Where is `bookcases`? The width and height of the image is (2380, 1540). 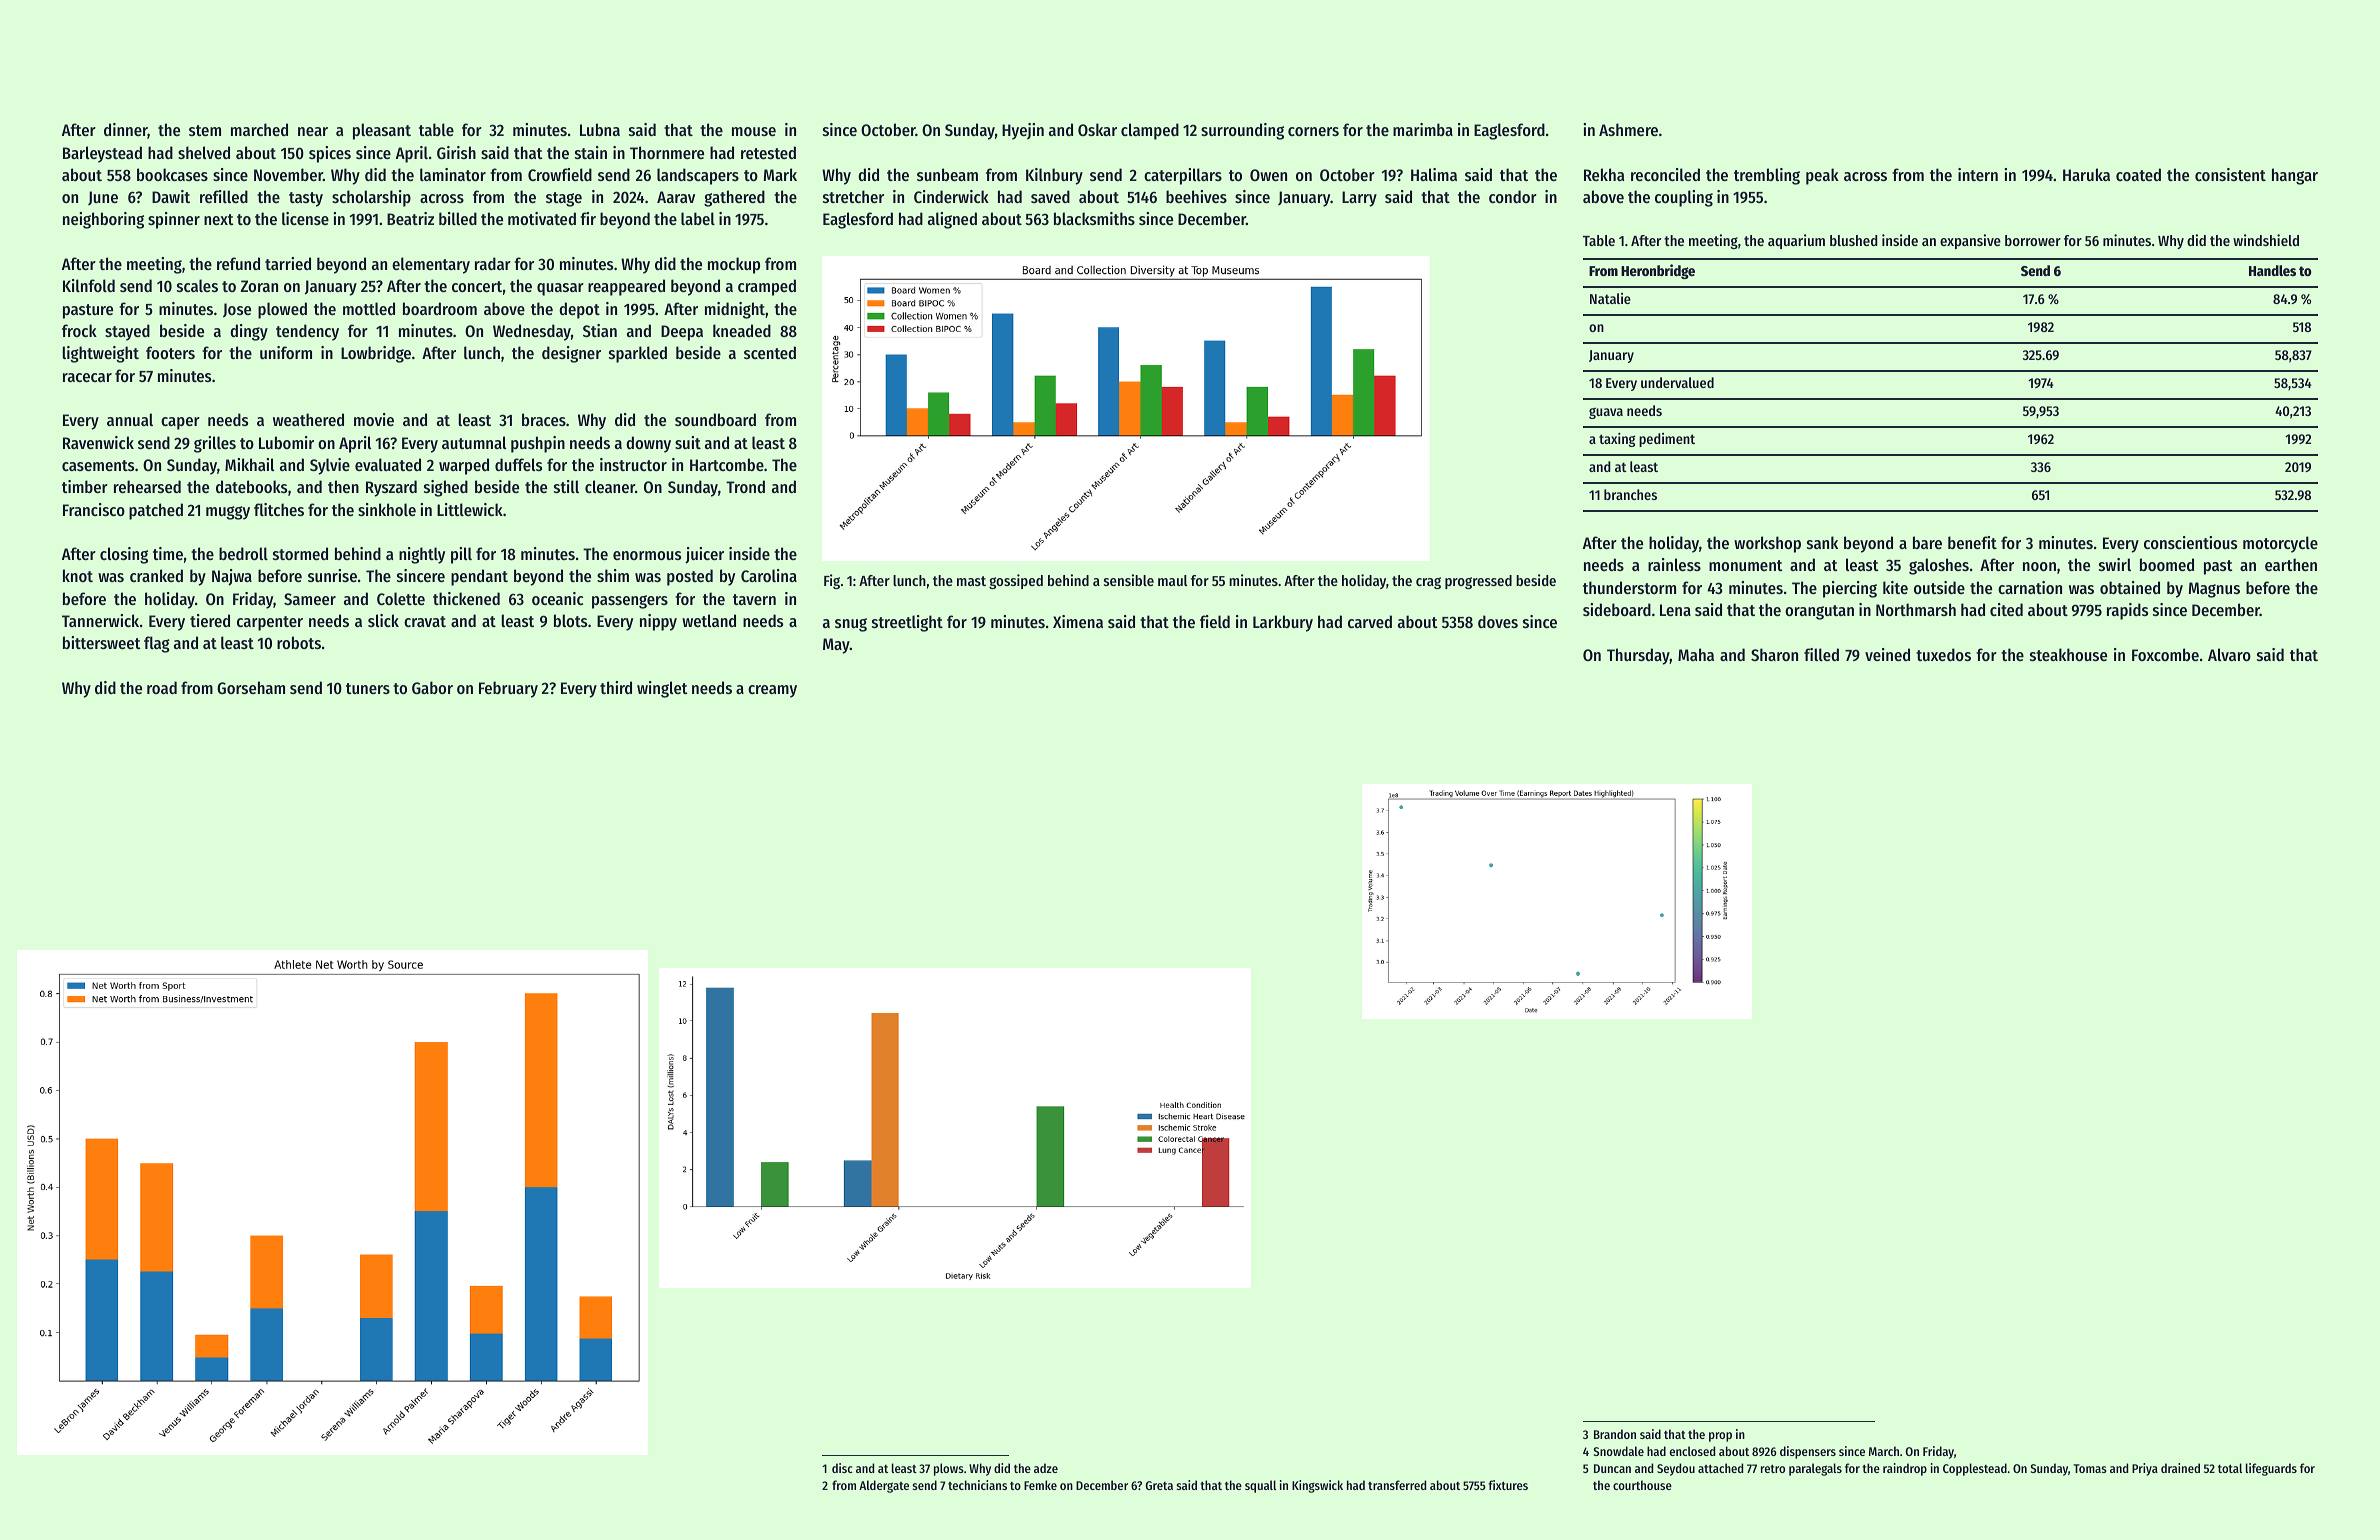
bookcases is located at coordinates (172, 174).
